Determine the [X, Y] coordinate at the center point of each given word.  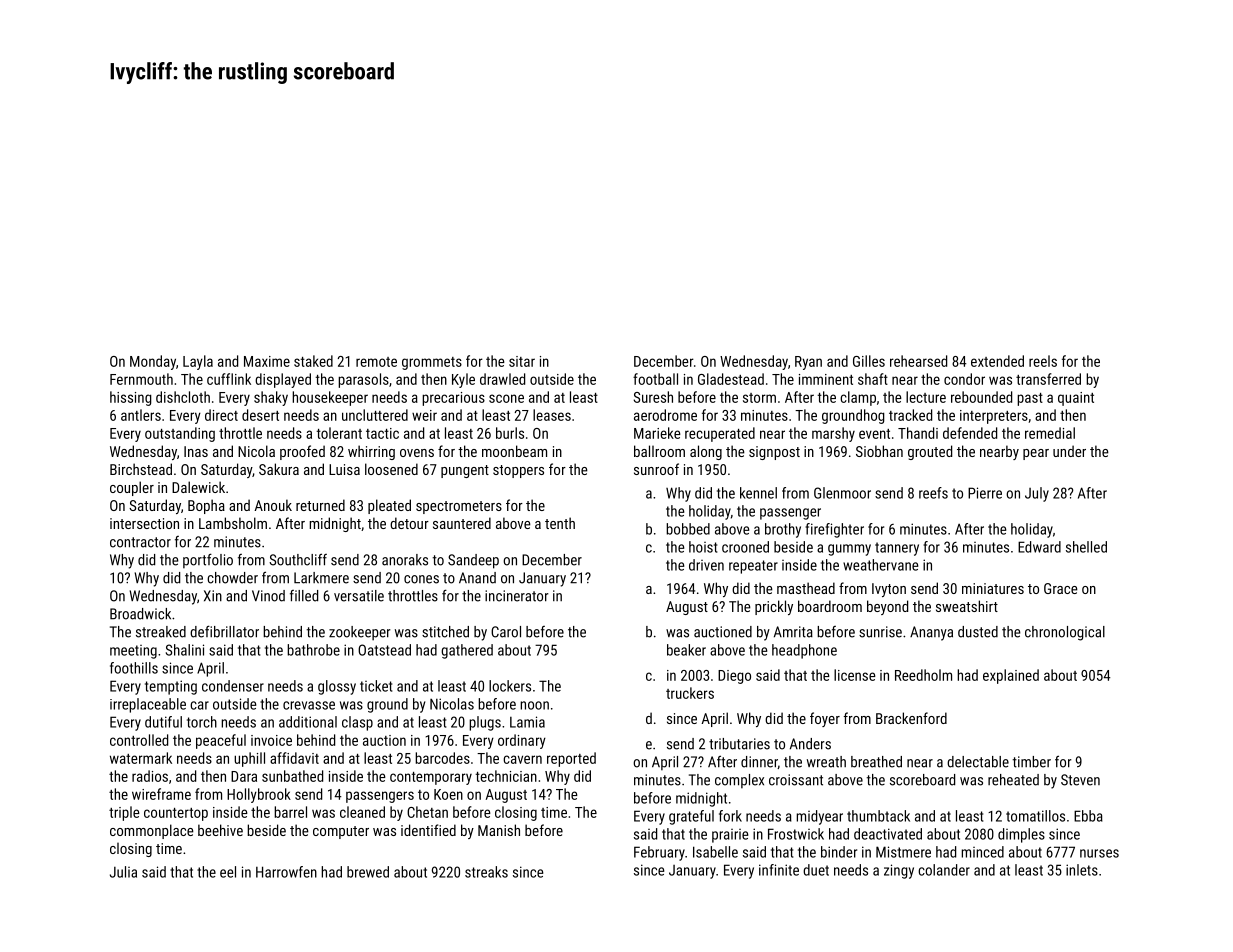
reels [1043, 361]
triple [124, 813]
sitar [522, 361]
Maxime [267, 361]
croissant [796, 780]
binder [839, 852]
